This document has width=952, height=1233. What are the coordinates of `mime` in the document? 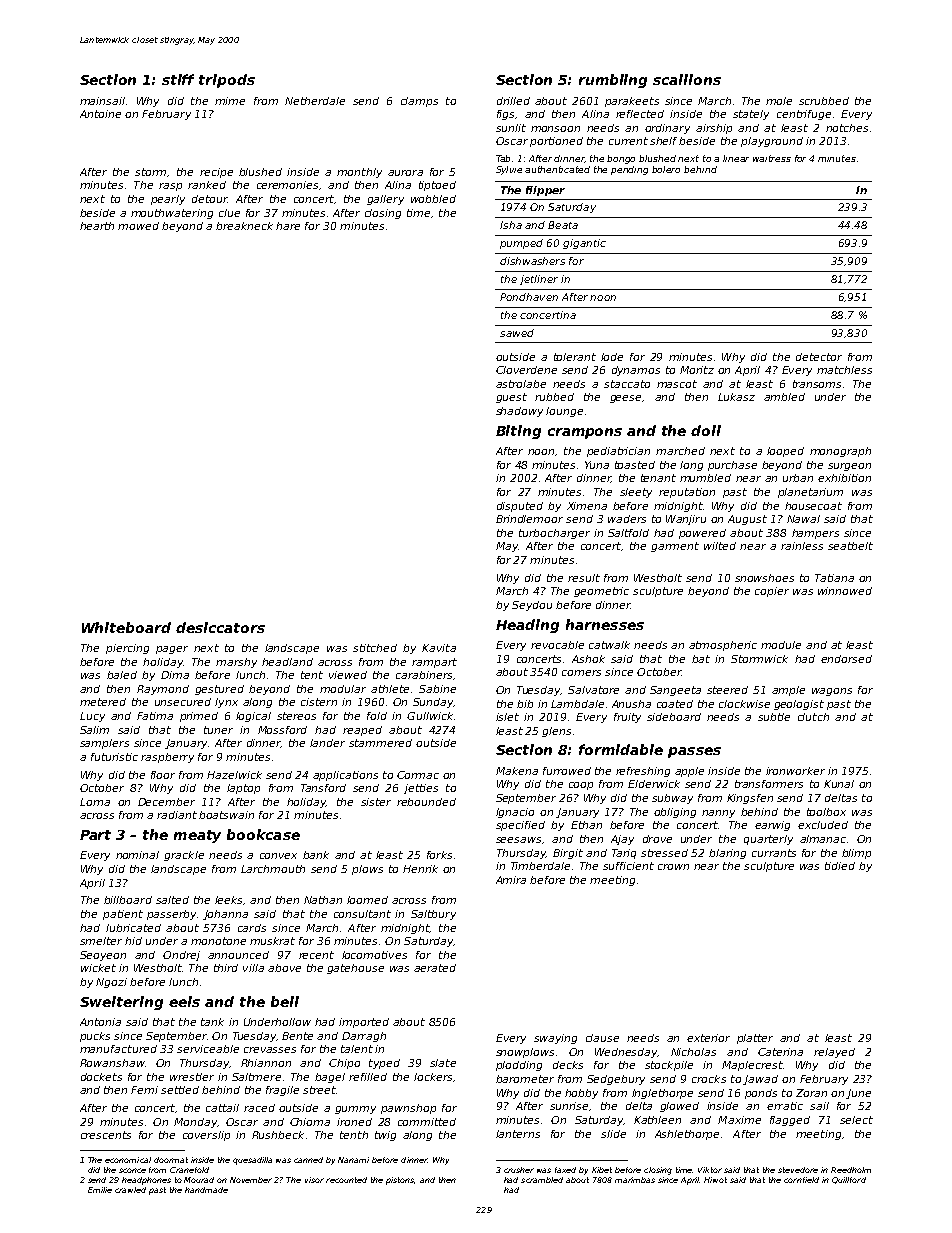 It's located at (230, 101).
